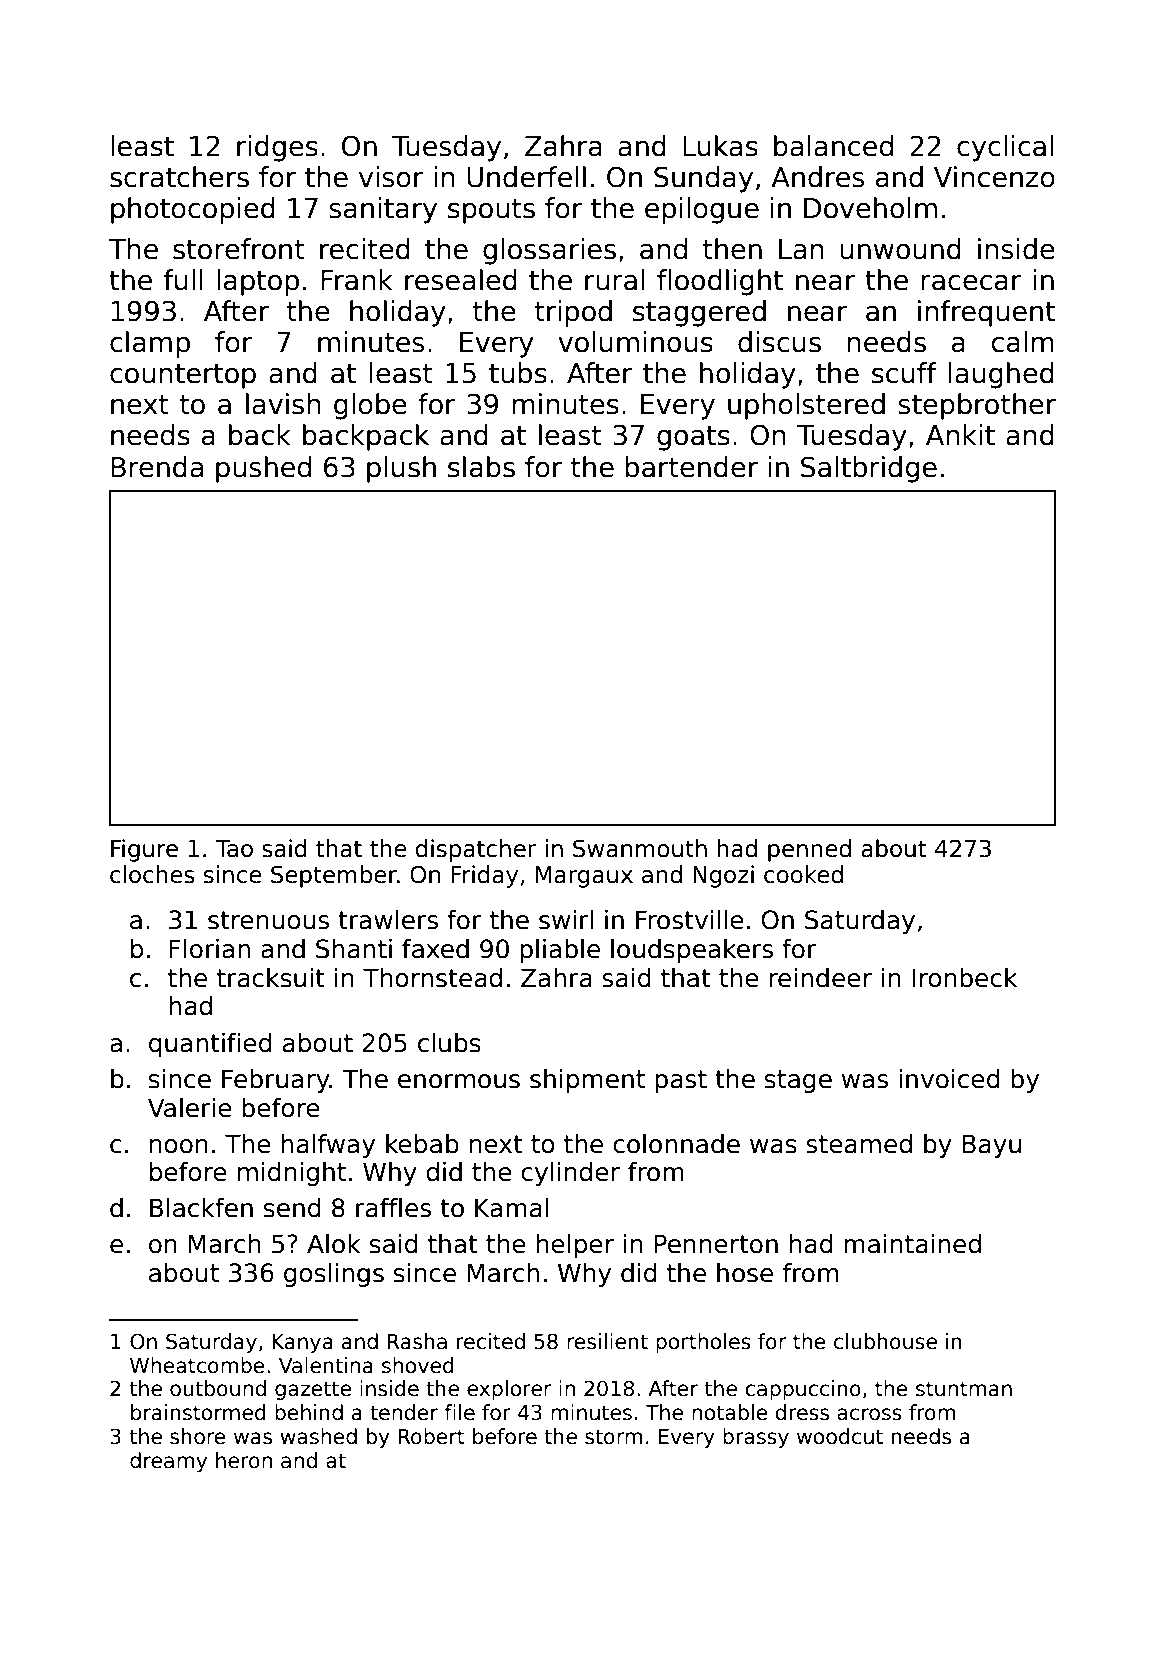 The height and width of the document is (1654, 1165). I want to click on Robert, so click(431, 1436).
